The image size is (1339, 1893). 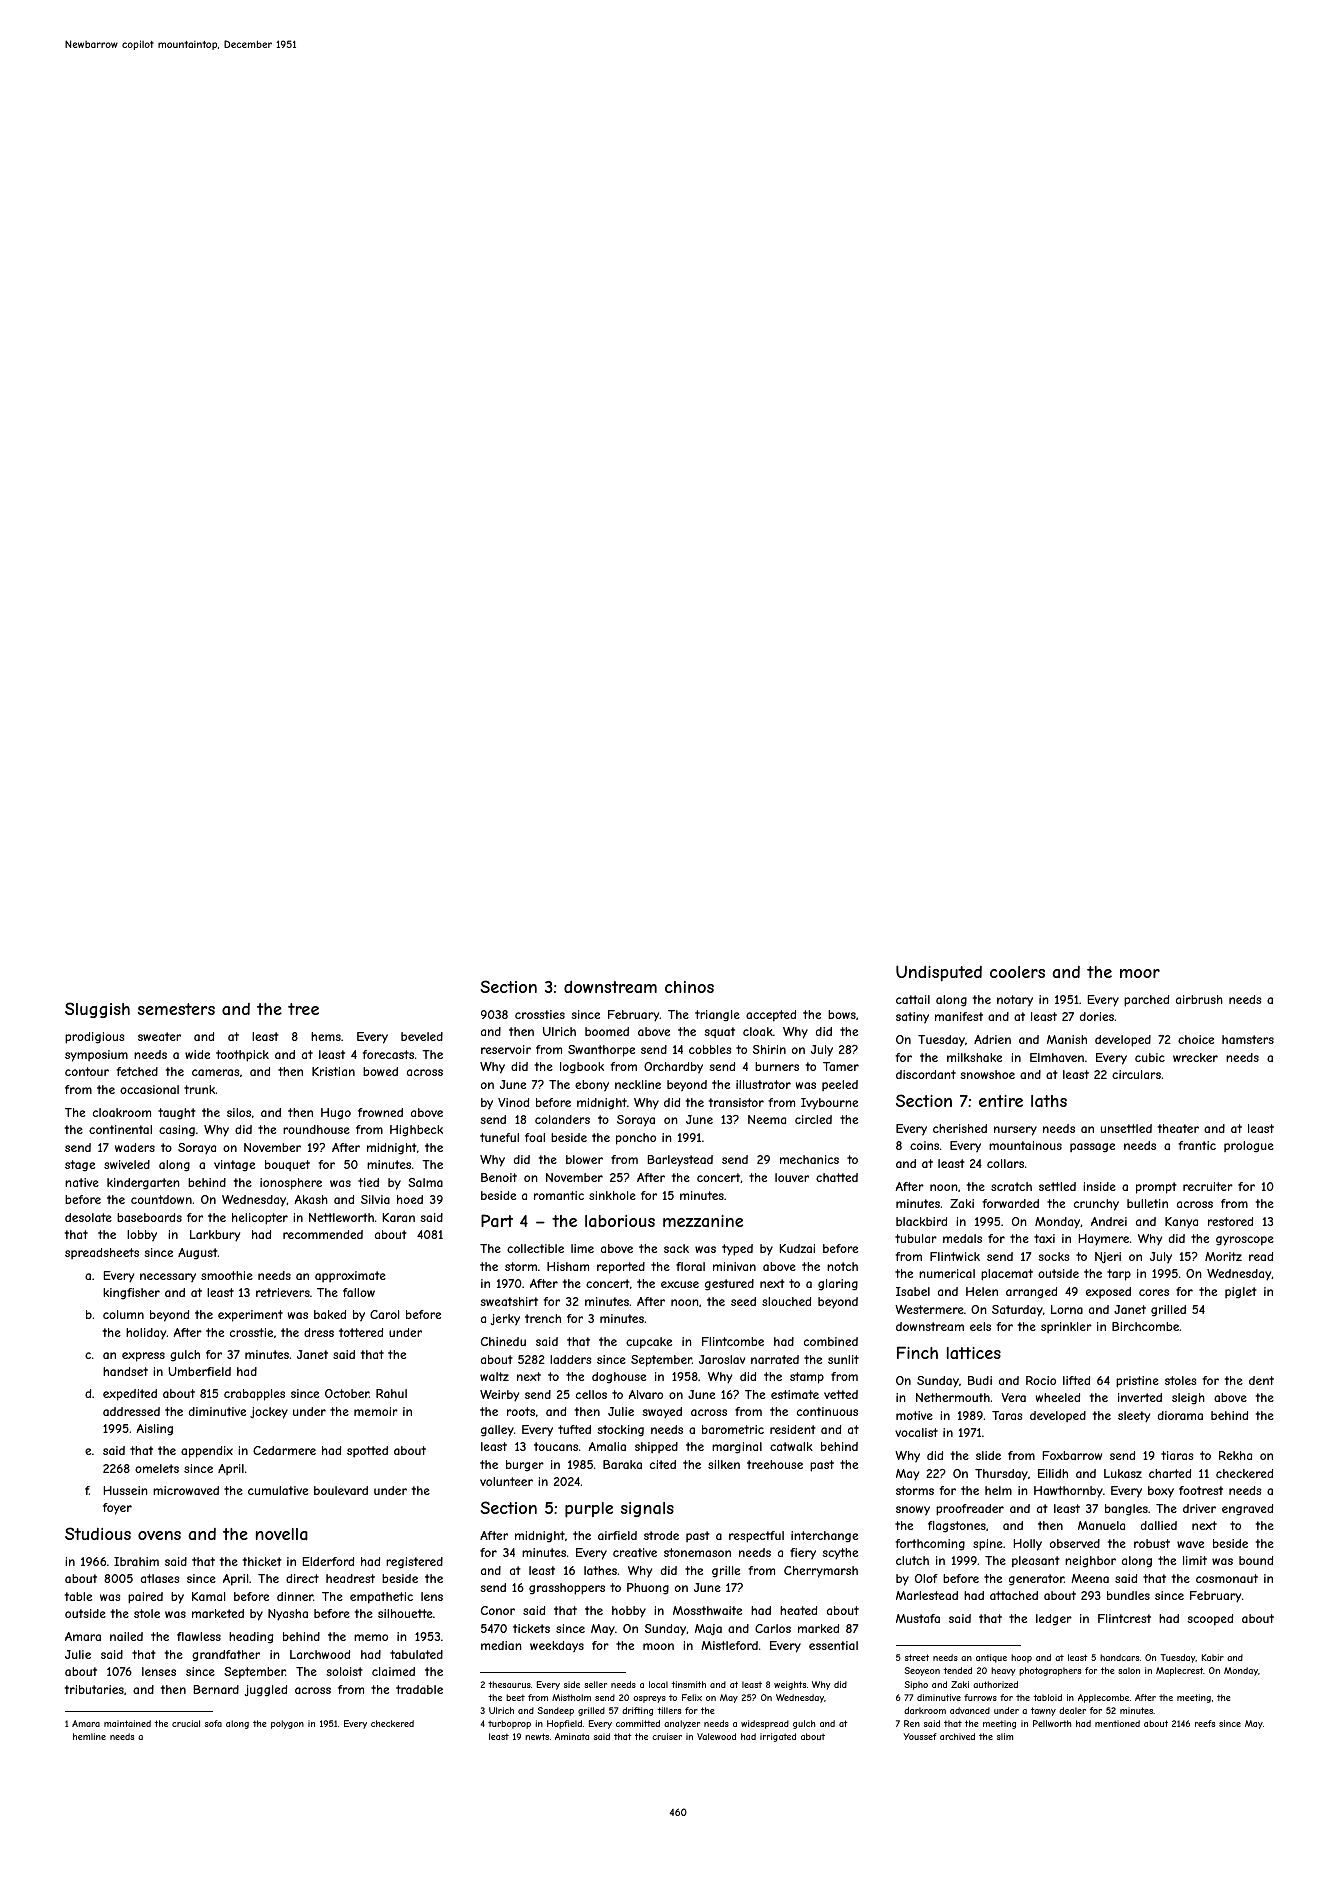 What do you see at coordinates (689, 987) in the document?
I see `chinos` at bounding box center [689, 987].
